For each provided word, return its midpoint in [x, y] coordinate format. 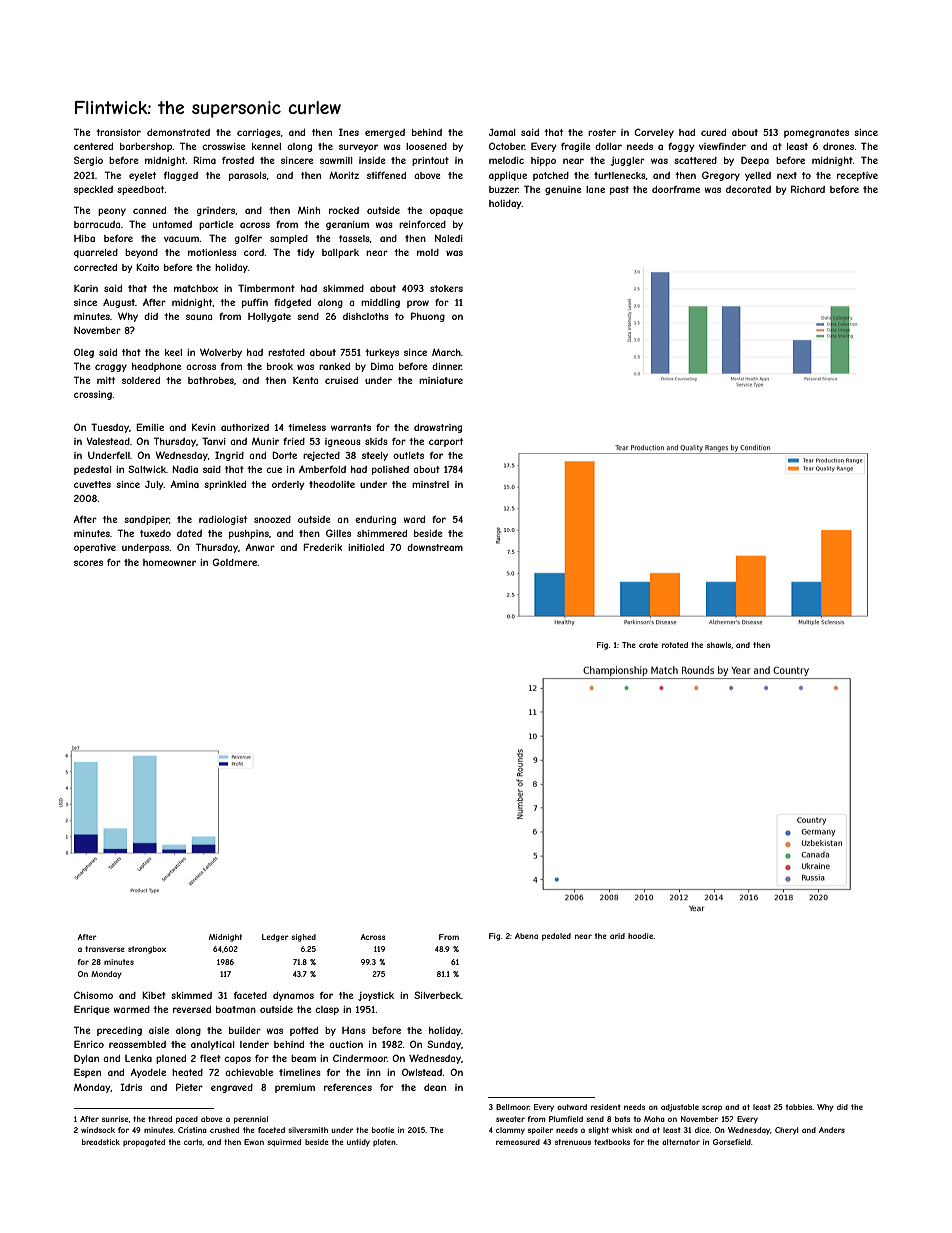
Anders [832, 1130]
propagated [144, 1143]
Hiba [84, 238]
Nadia [185, 469]
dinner [447, 366]
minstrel [430, 484]
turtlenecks [620, 175]
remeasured [518, 1142]
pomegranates [816, 133]
